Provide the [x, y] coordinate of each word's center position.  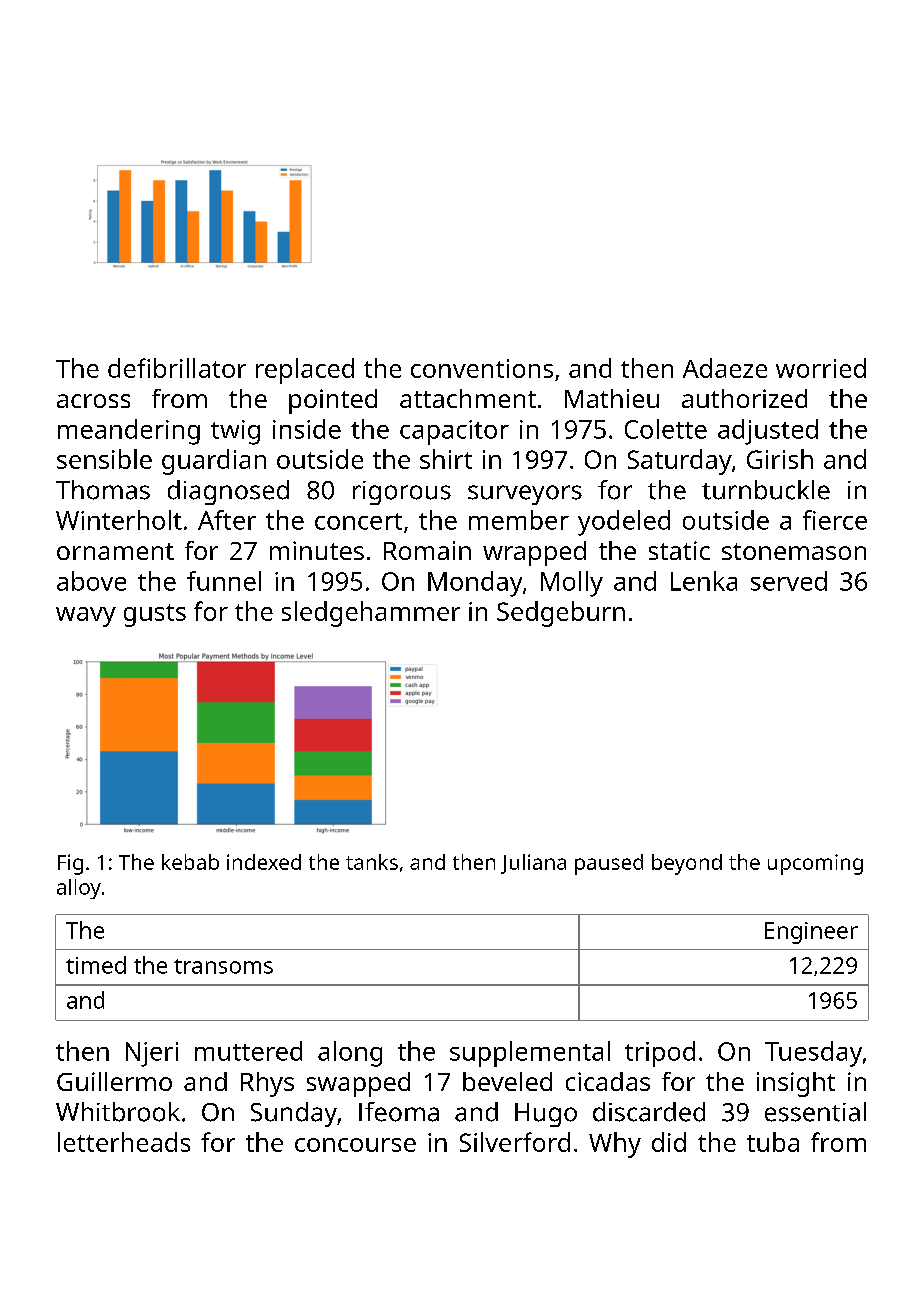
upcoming [815, 864]
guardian [214, 462]
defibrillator [177, 368]
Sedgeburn [561, 614]
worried [821, 368]
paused [609, 864]
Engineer [811, 933]
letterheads [124, 1142]
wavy [86, 617]
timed [96, 965]
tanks [372, 862]
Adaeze [725, 368]
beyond [687, 864]
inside [307, 429]
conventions [482, 368]
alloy [79, 889]
